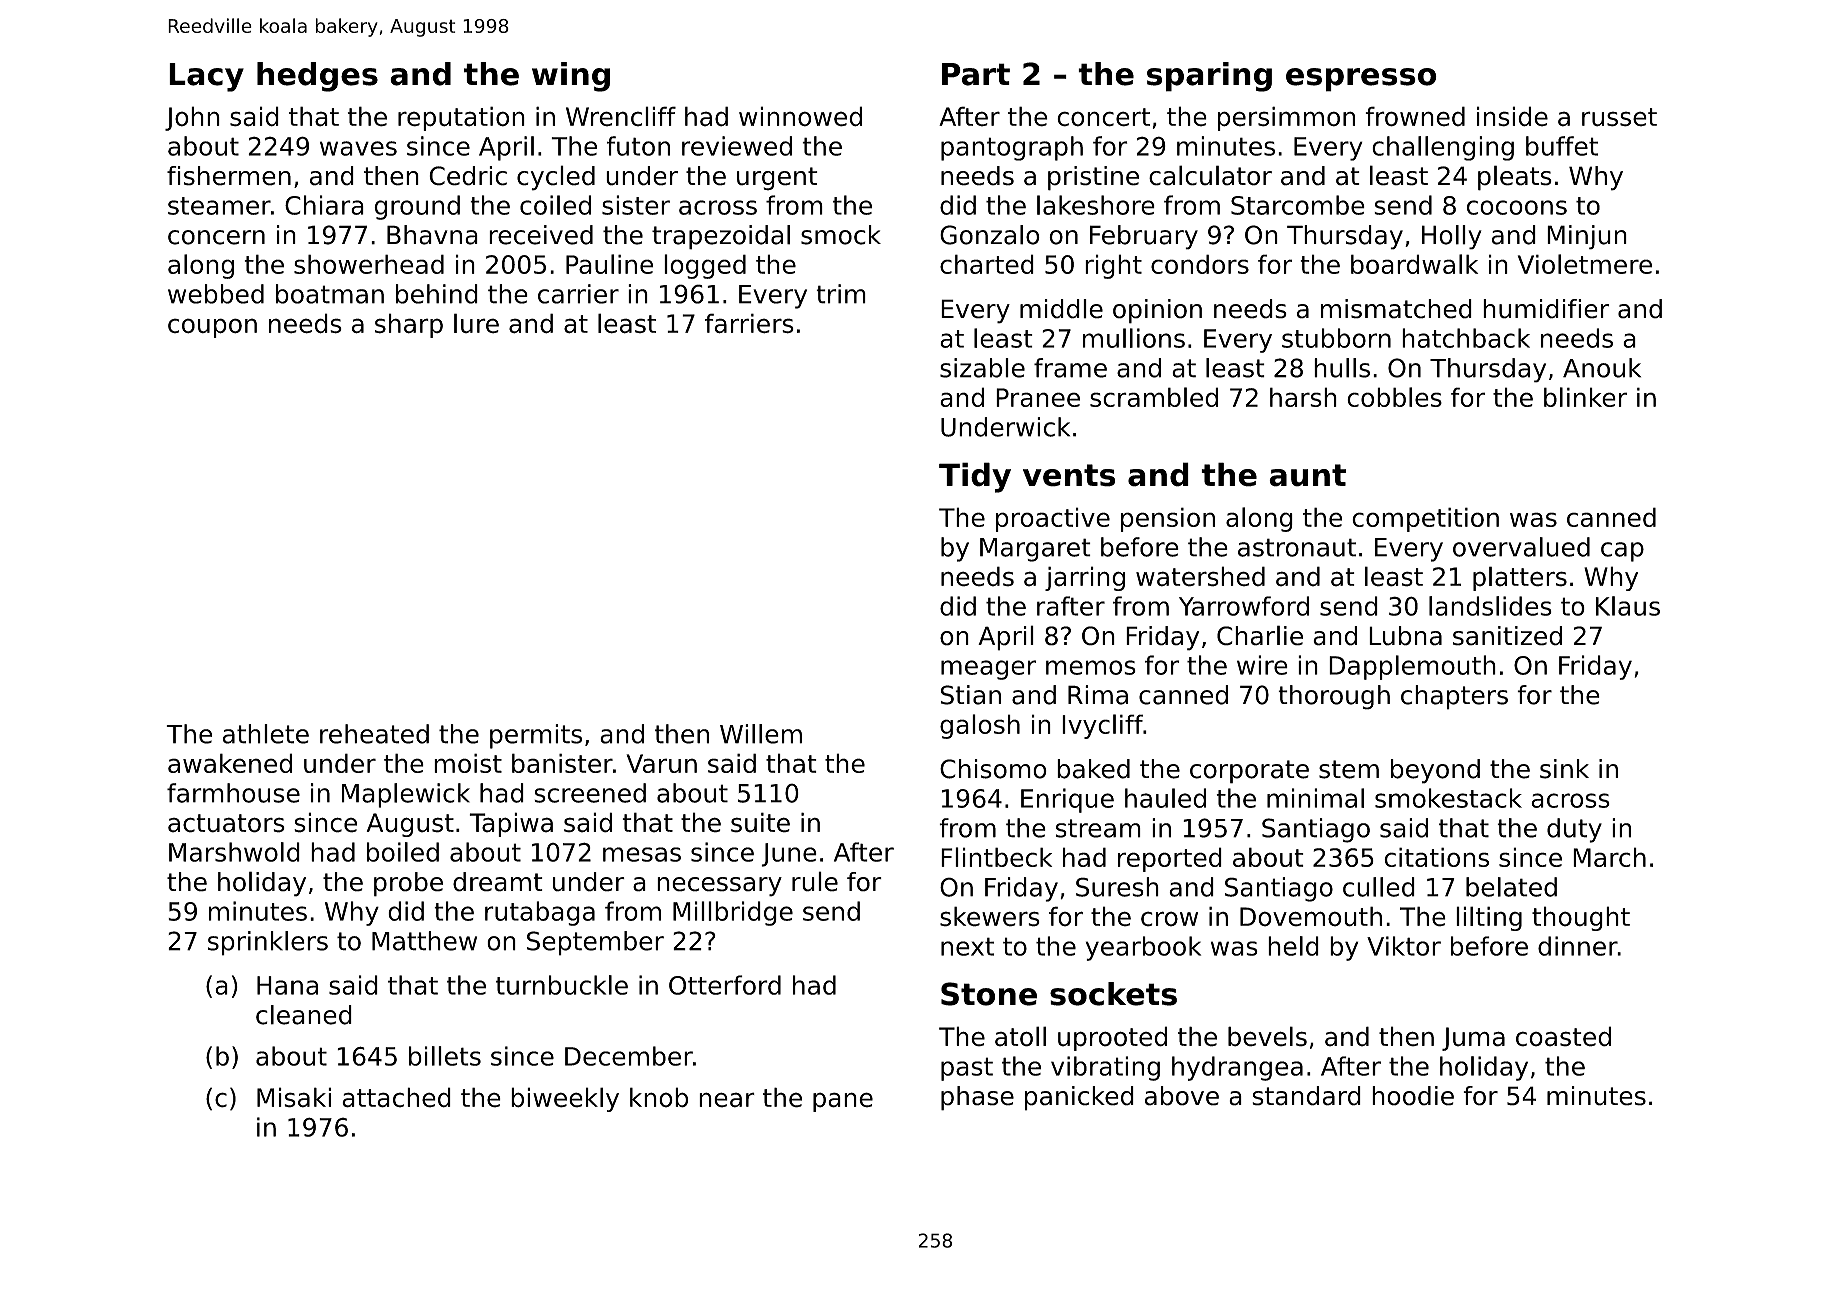  I want to click on Willem, so click(761, 734).
